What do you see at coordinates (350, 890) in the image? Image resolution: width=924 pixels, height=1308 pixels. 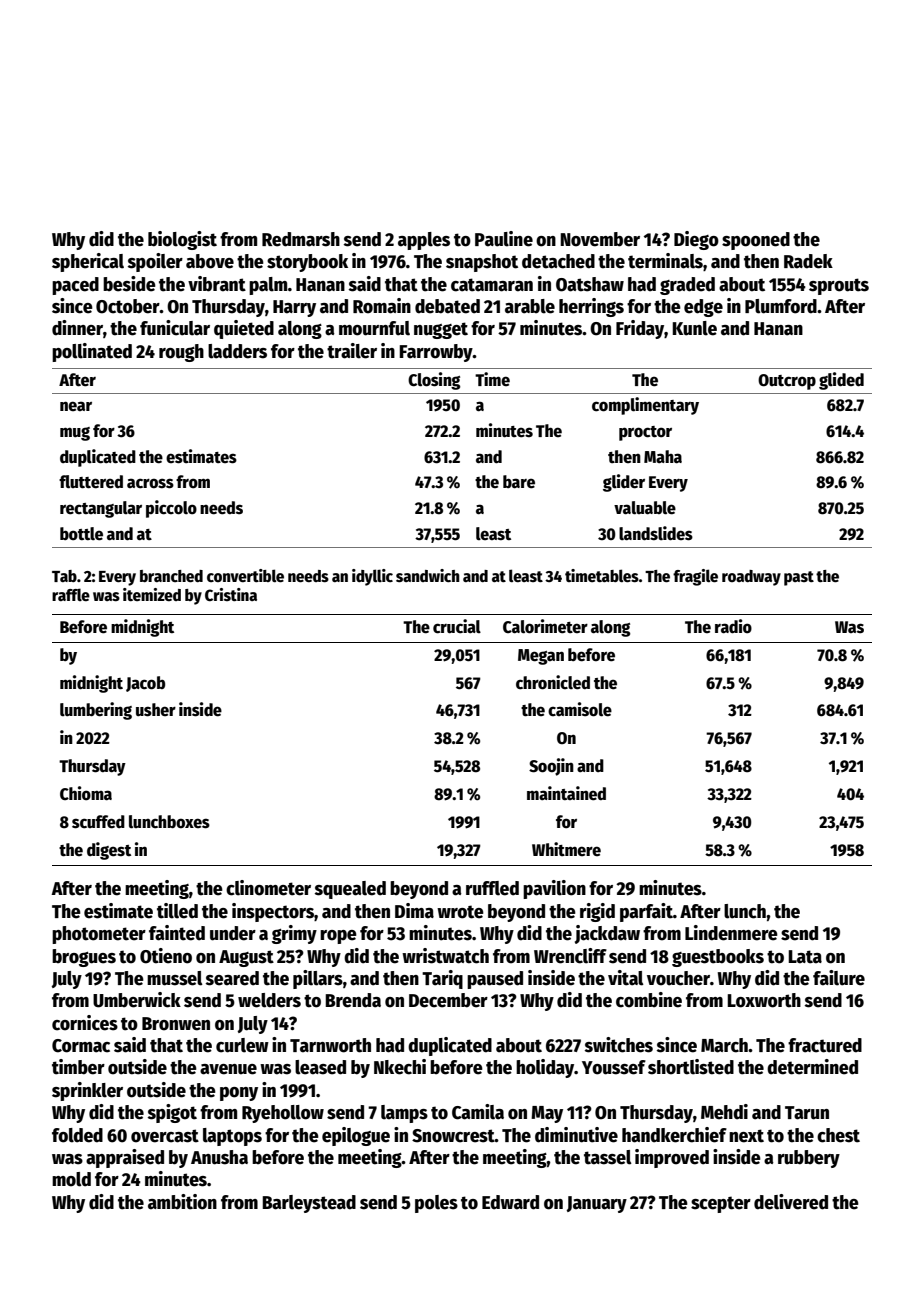 I see `squealed` at bounding box center [350, 890].
